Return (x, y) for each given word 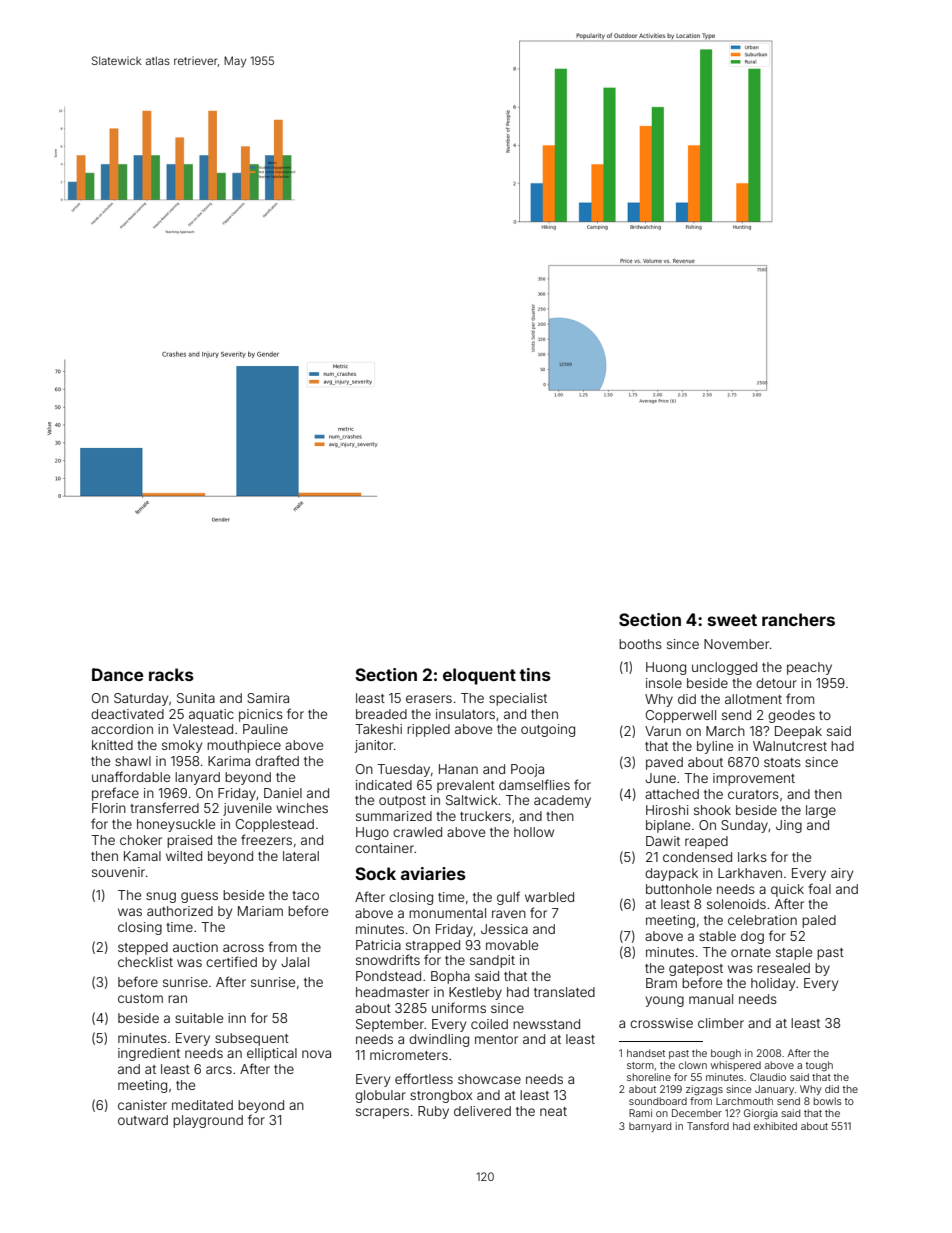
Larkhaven (750, 873)
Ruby (433, 1112)
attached (672, 794)
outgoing (548, 730)
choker (141, 840)
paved (664, 763)
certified (231, 961)
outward (143, 1120)
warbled (549, 897)
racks (171, 674)
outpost (402, 802)
